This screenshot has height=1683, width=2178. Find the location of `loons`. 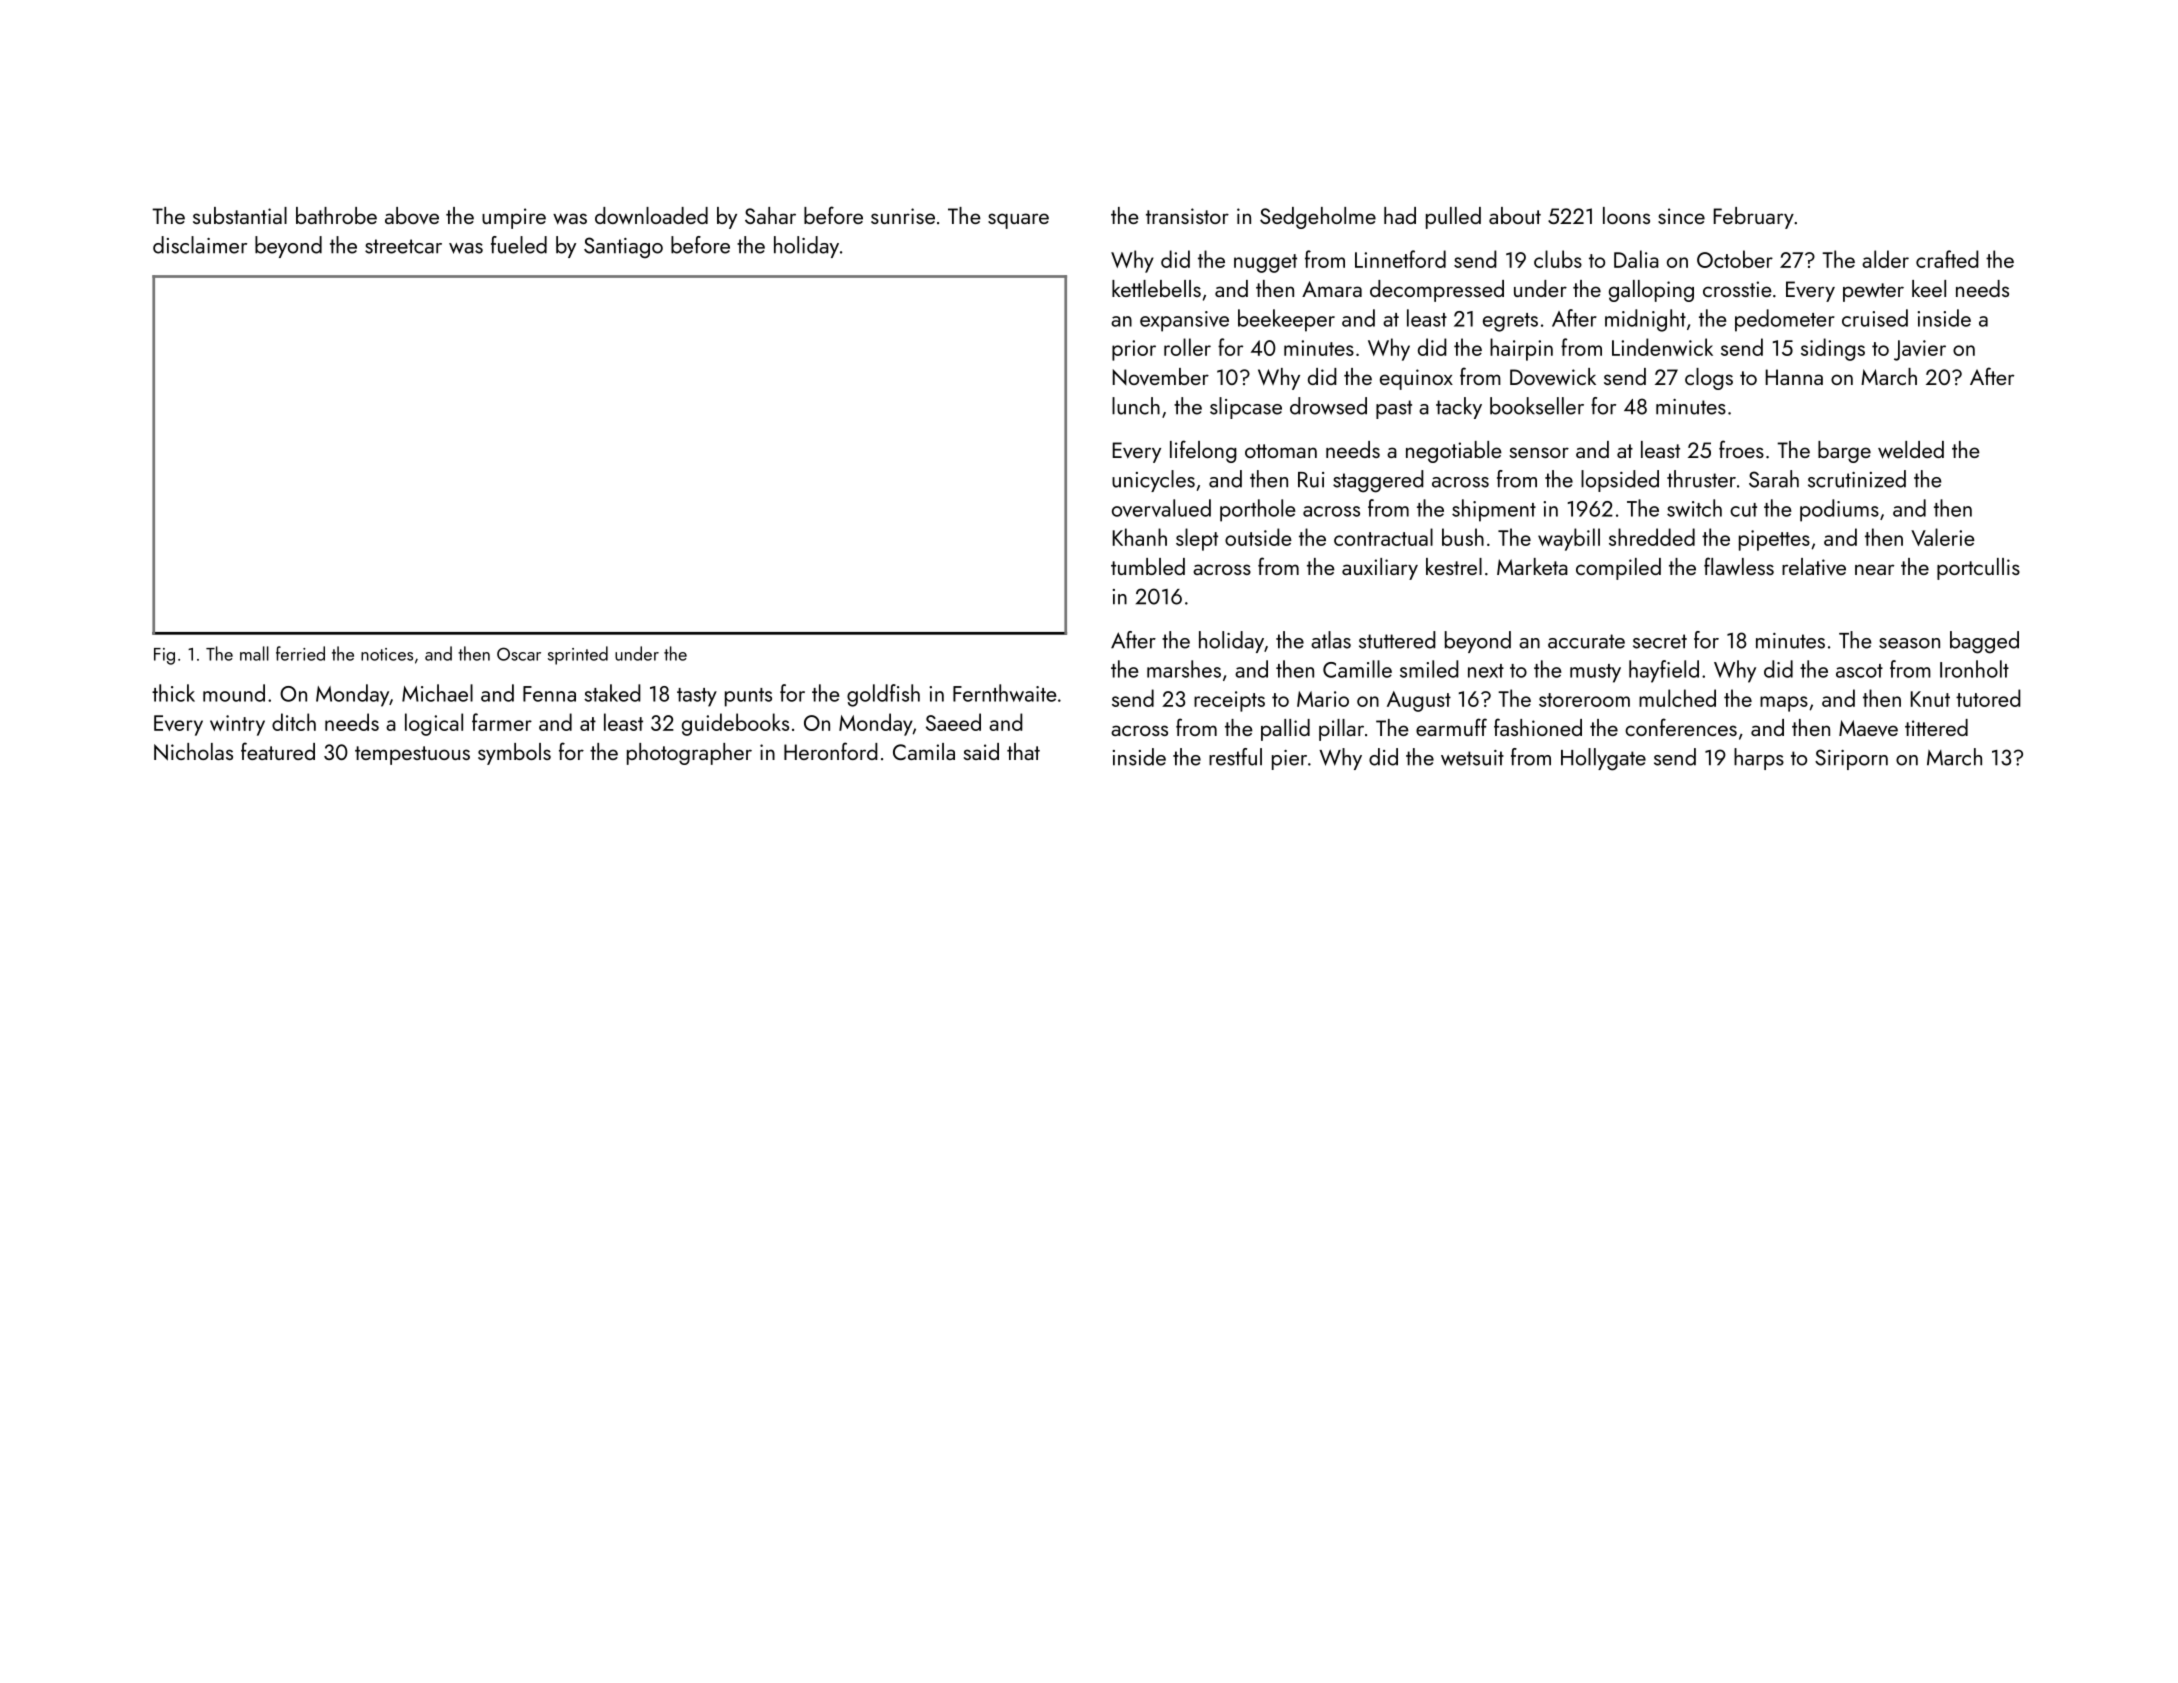

loons is located at coordinates (1626, 215).
